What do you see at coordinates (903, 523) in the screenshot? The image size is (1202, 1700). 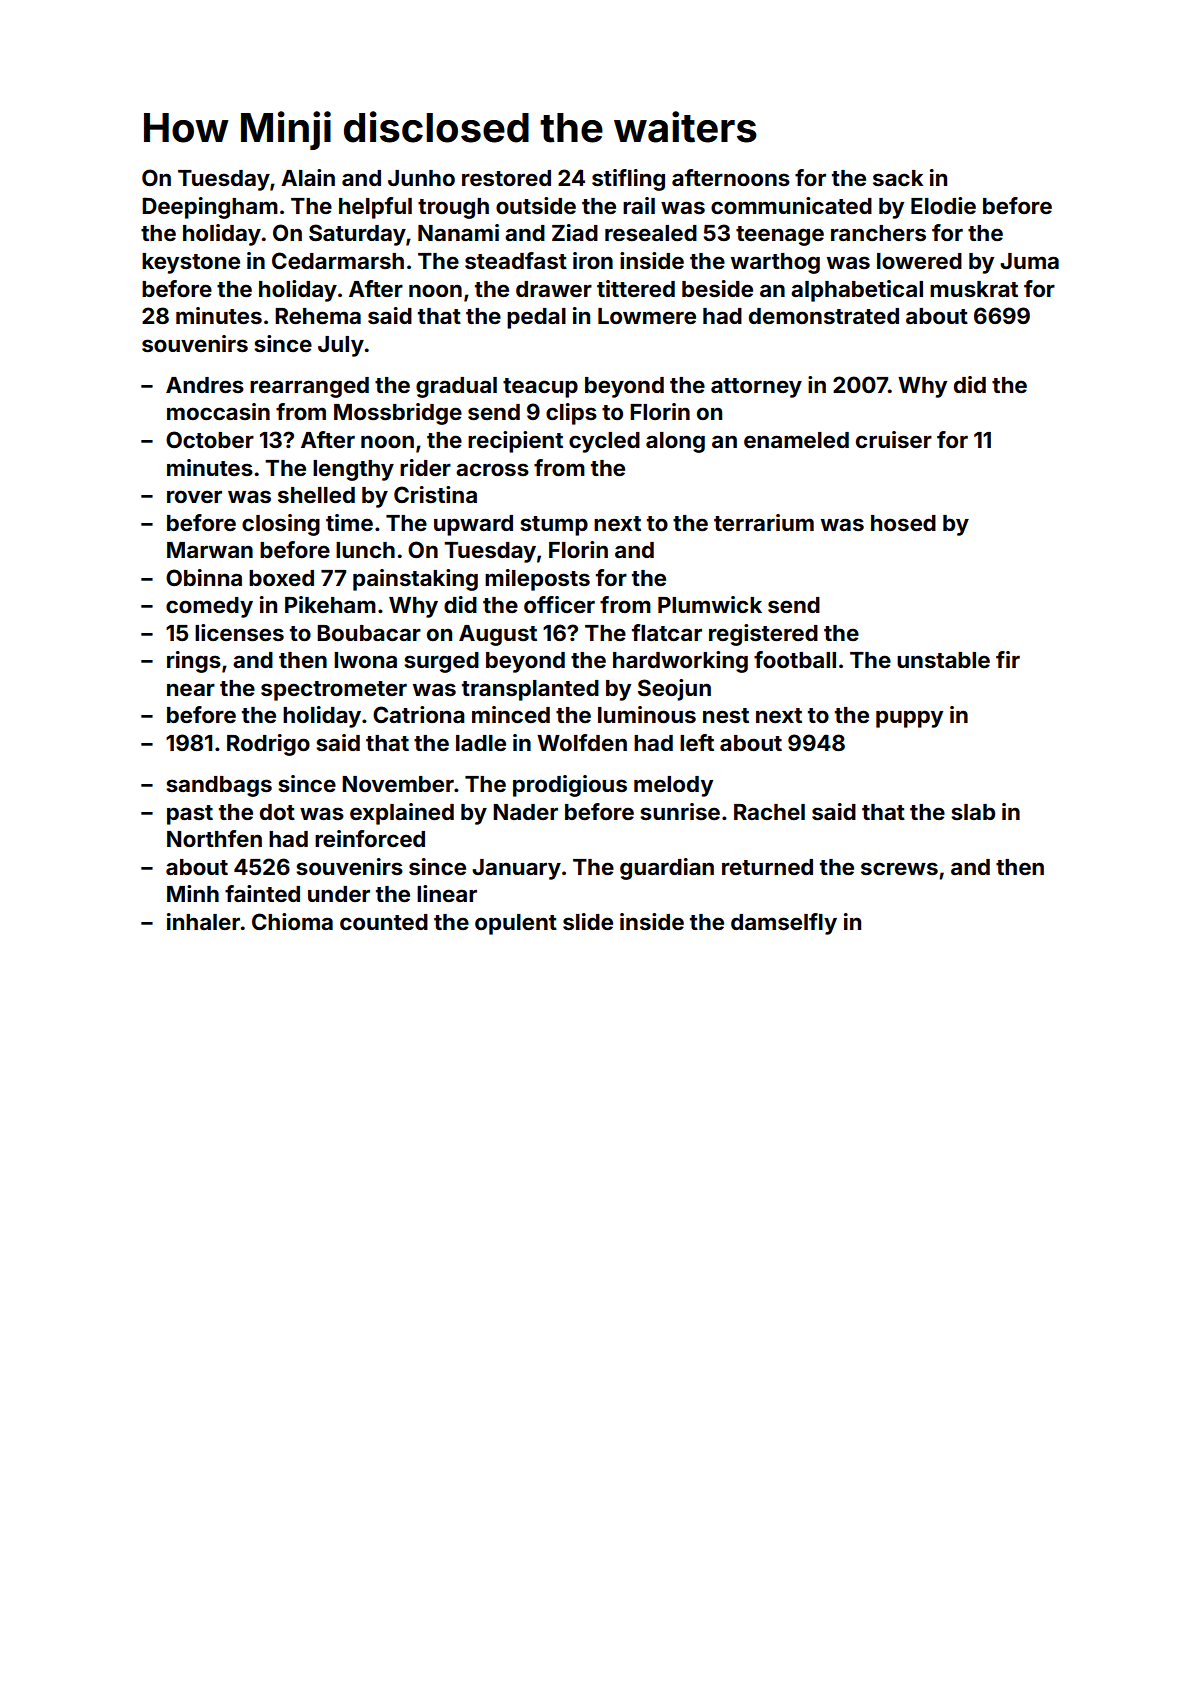 I see `hosed` at bounding box center [903, 523].
